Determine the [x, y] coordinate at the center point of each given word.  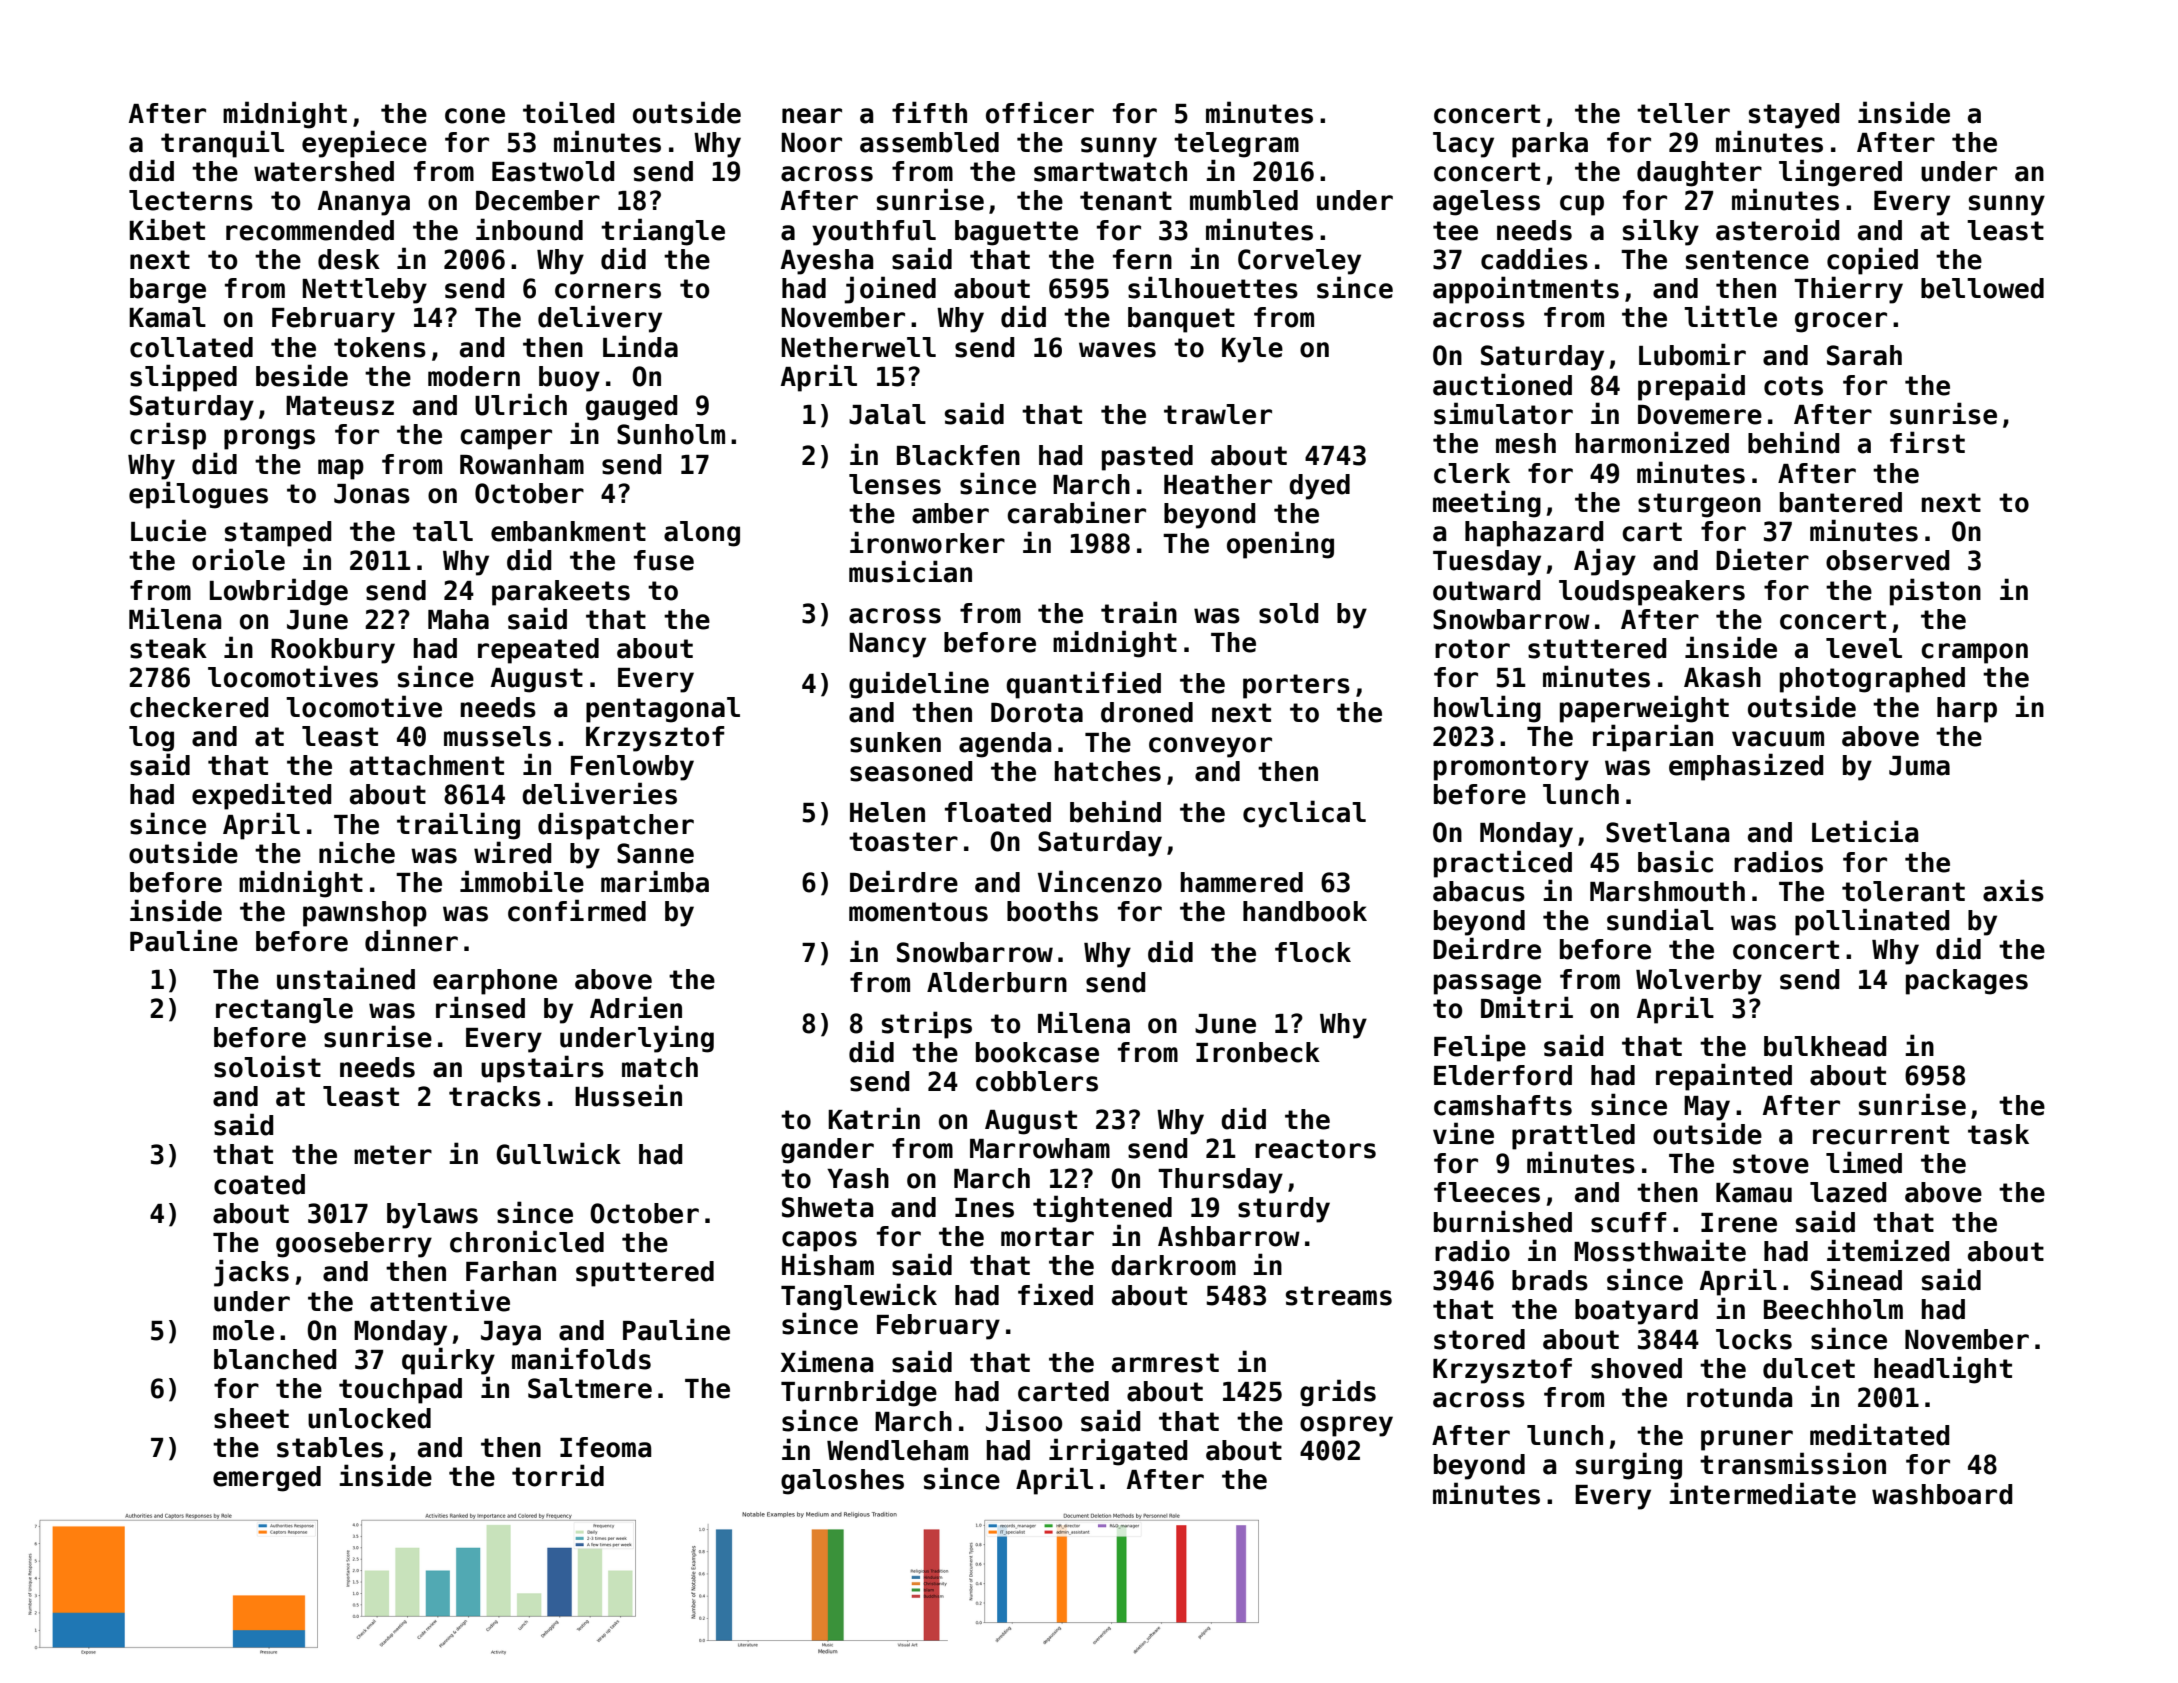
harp [1967, 710]
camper [506, 439]
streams [1339, 1296]
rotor [1472, 649]
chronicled [527, 1241]
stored [1479, 1339]
